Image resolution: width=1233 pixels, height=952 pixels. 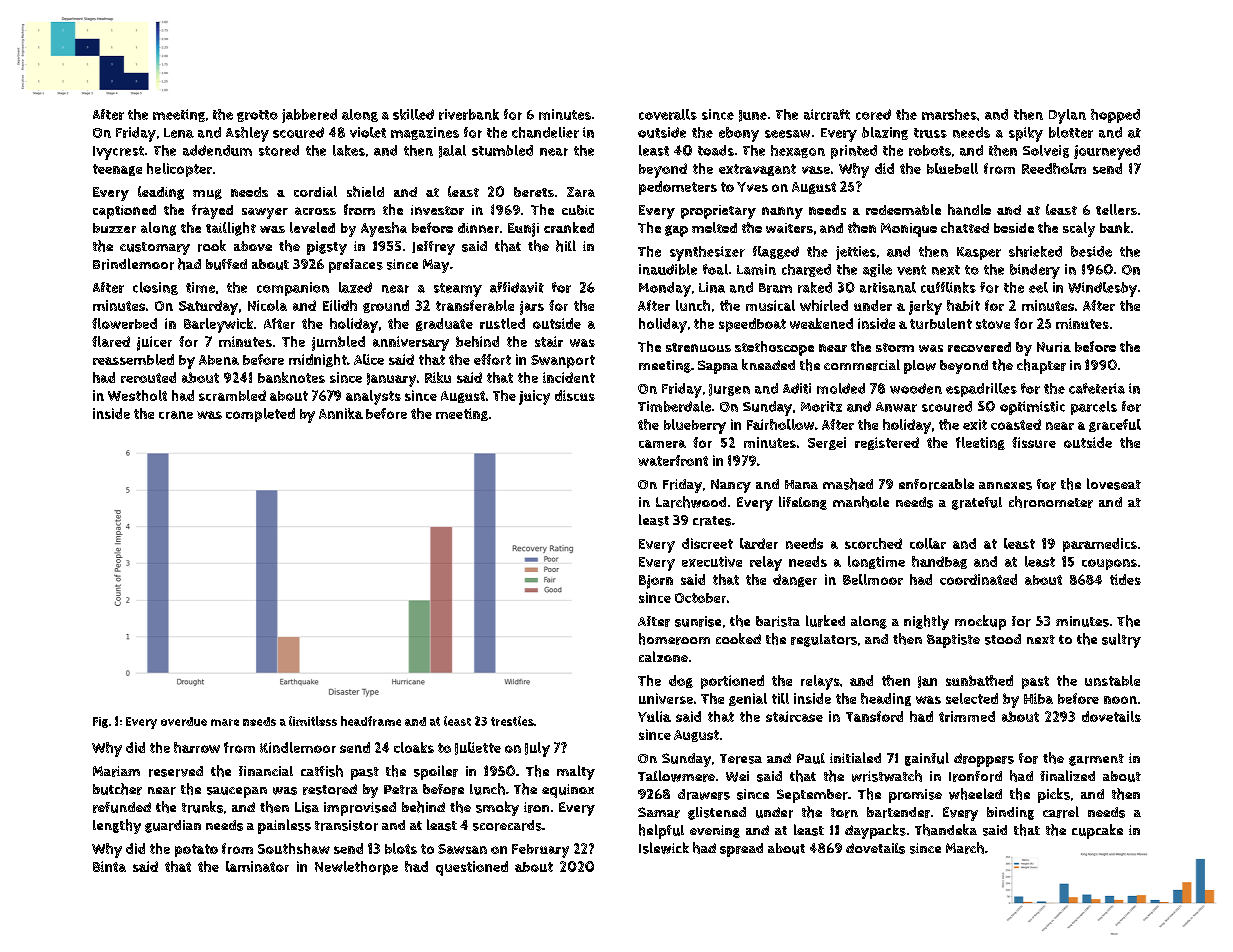 I want to click on customary, so click(x=155, y=248).
